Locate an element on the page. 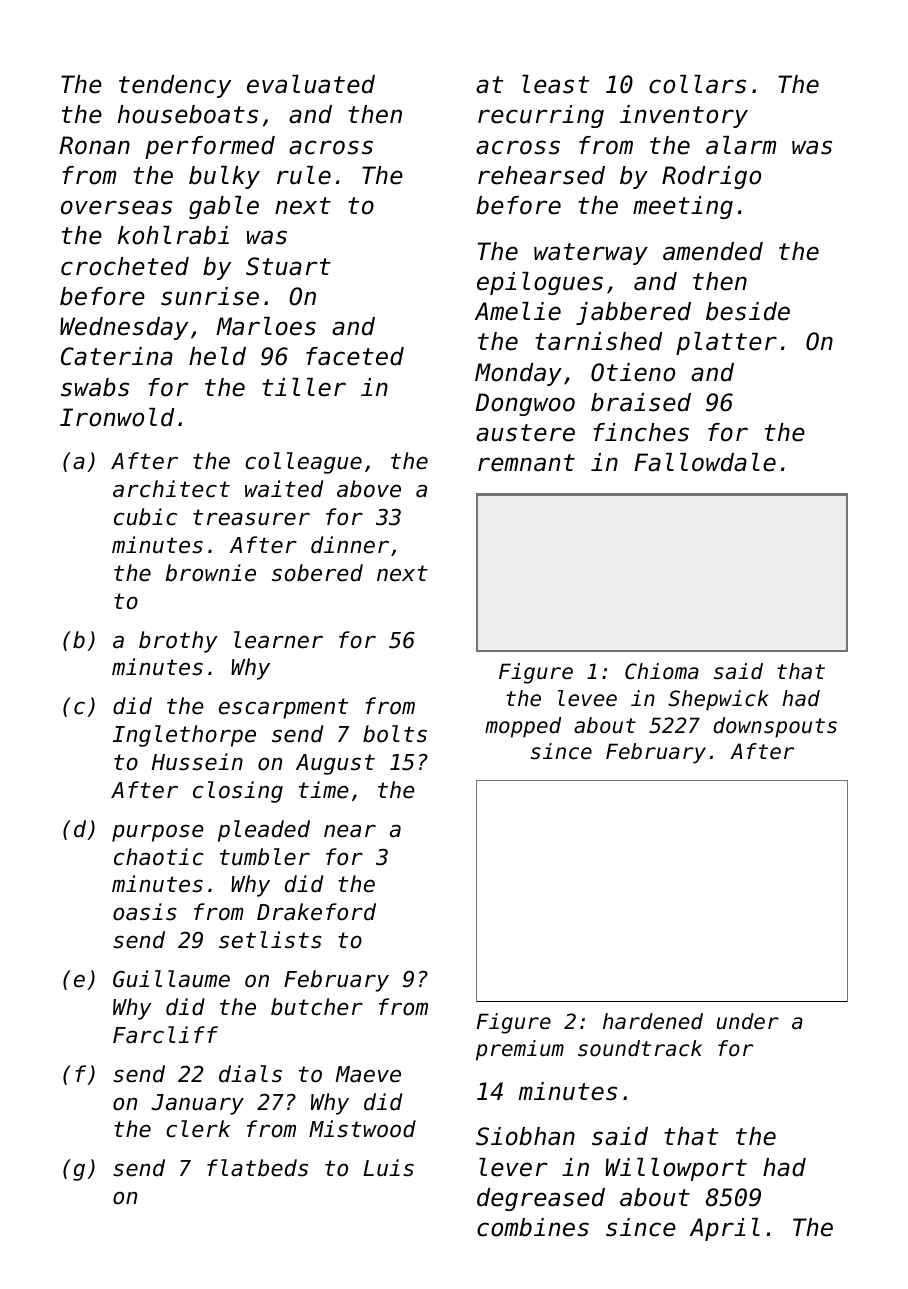 The height and width of the page is (1289, 908). evaluated is located at coordinates (311, 84).
